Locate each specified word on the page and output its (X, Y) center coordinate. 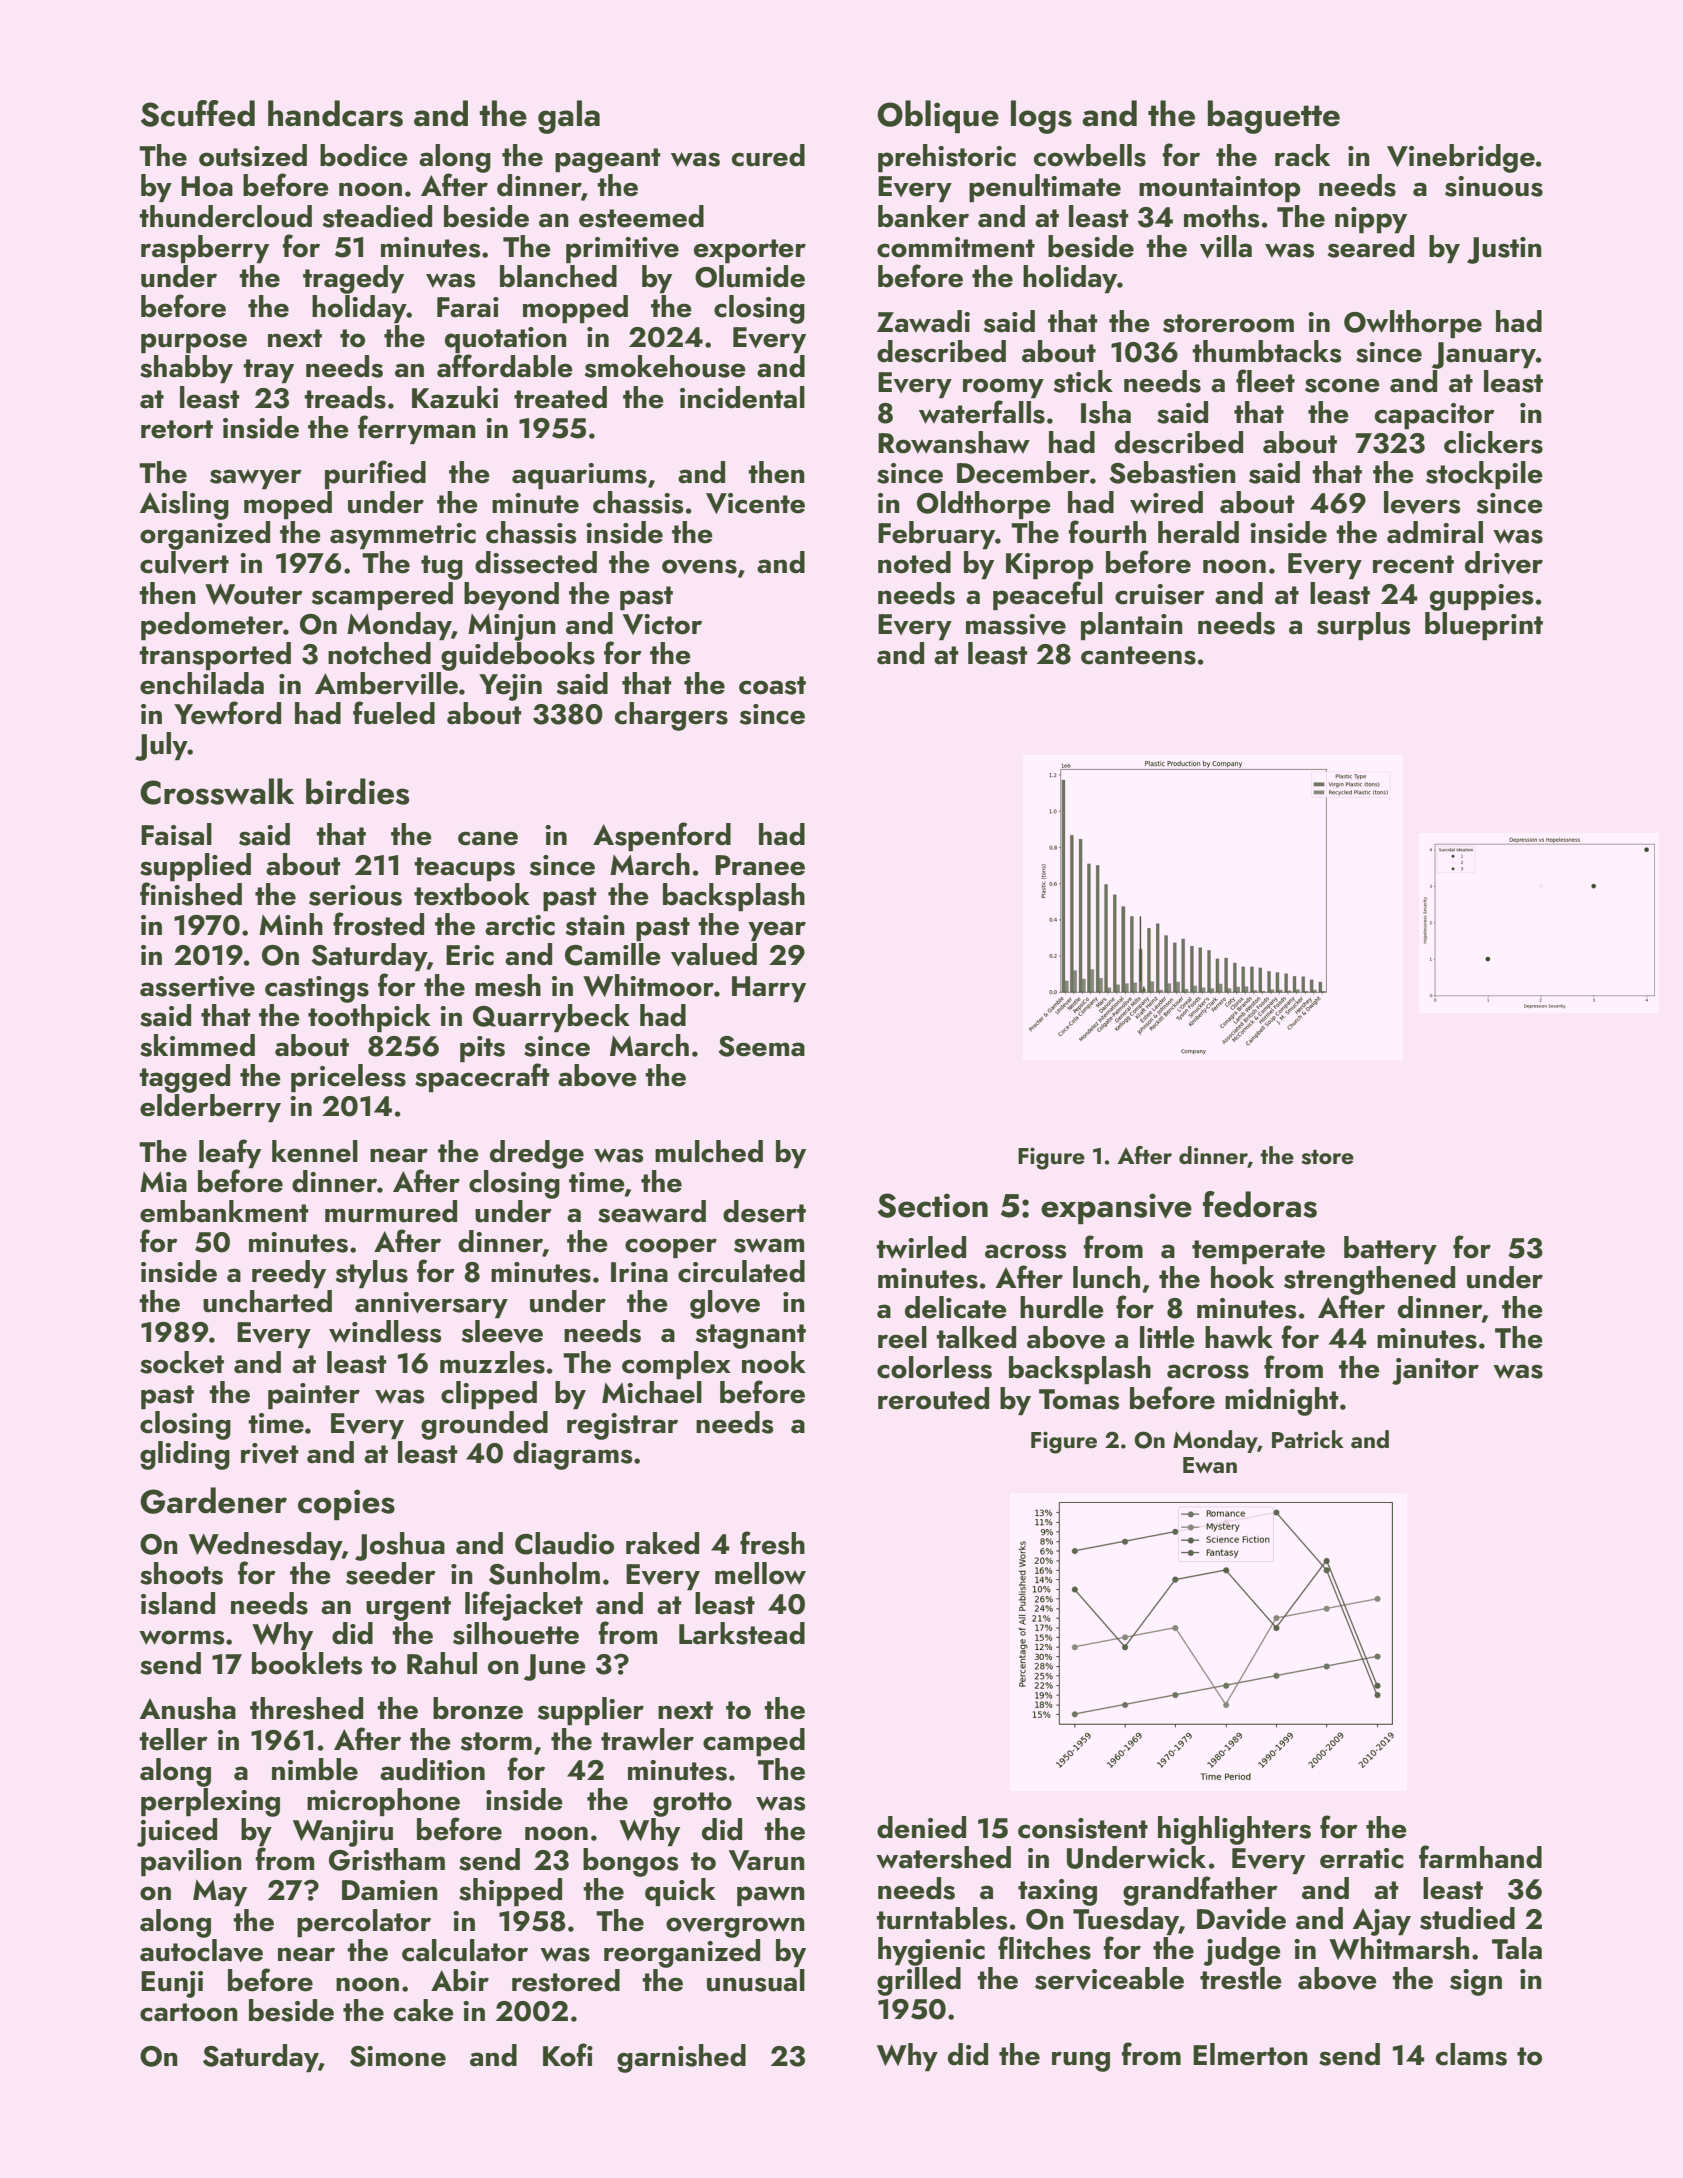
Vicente (755, 503)
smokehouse (665, 366)
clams (1471, 2054)
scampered (382, 596)
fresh (772, 1543)
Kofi (568, 2055)
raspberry (205, 249)
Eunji (172, 1984)
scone (1342, 385)
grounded (484, 1425)
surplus (1363, 626)
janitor (1435, 1371)
